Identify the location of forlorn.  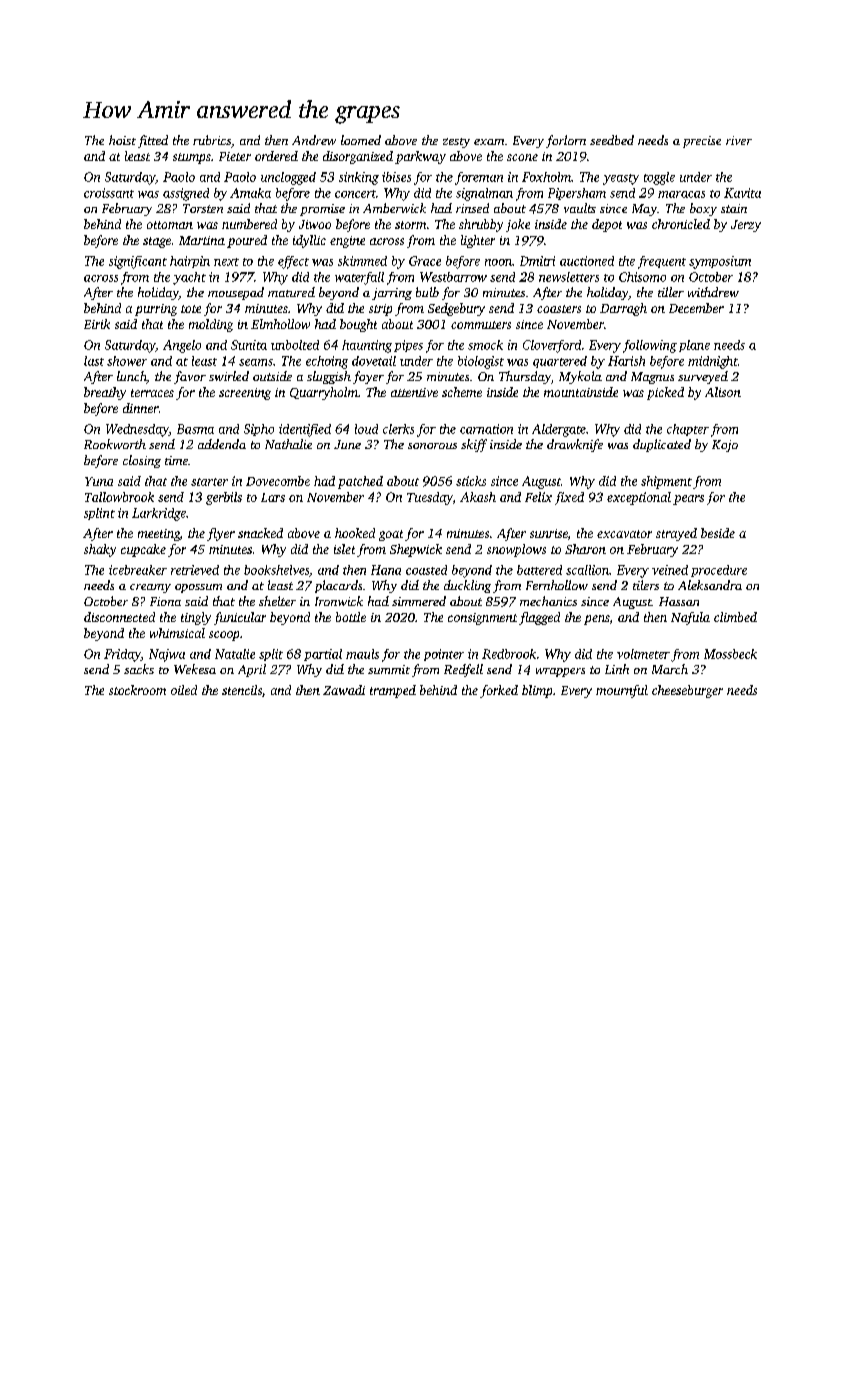
(566, 141).
